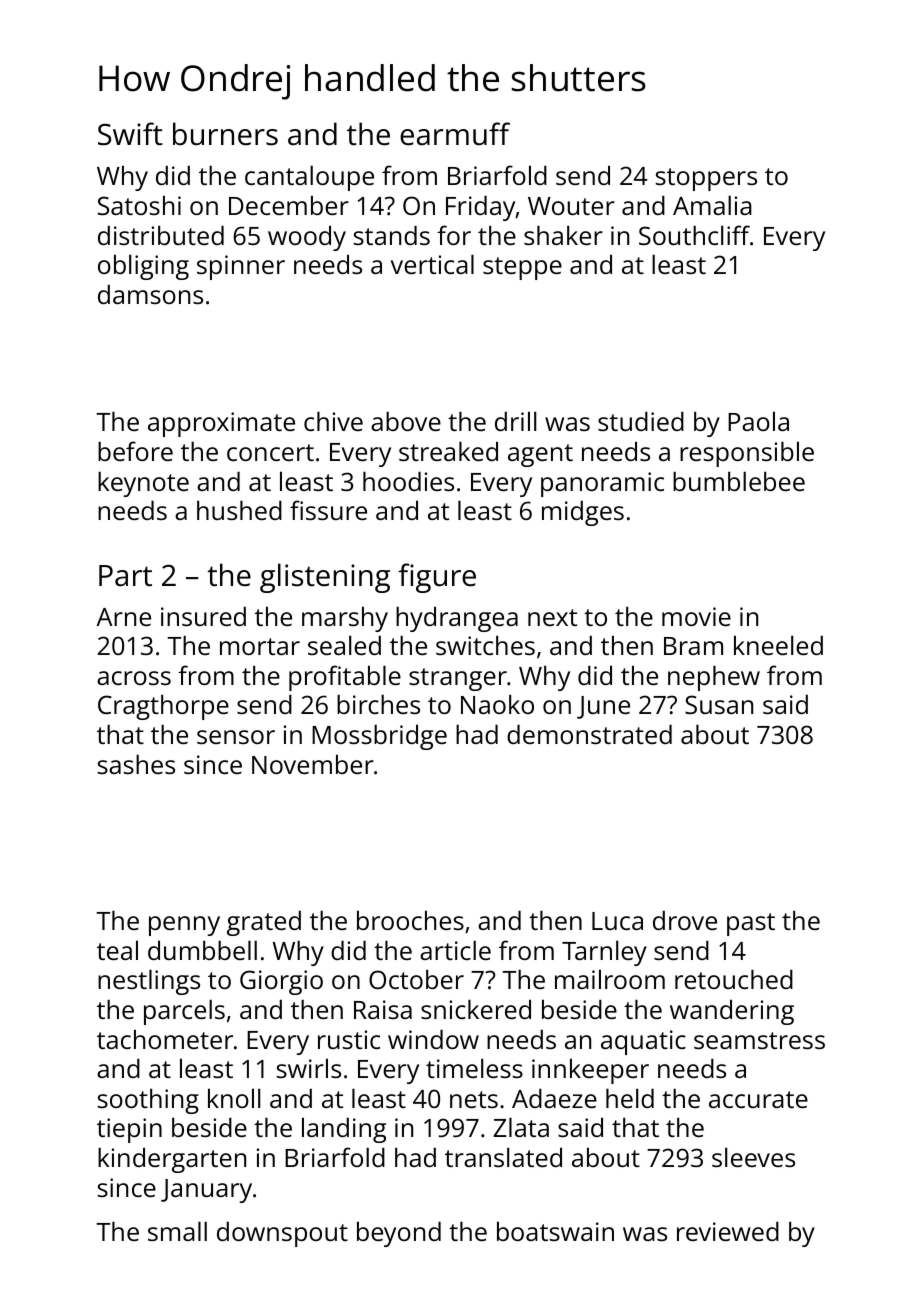 The width and height of the screenshot is (924, 1311). What do you see at coordinates (641, 421) in the screenshot?
I see `studied` at bounding box center [641, 421].
